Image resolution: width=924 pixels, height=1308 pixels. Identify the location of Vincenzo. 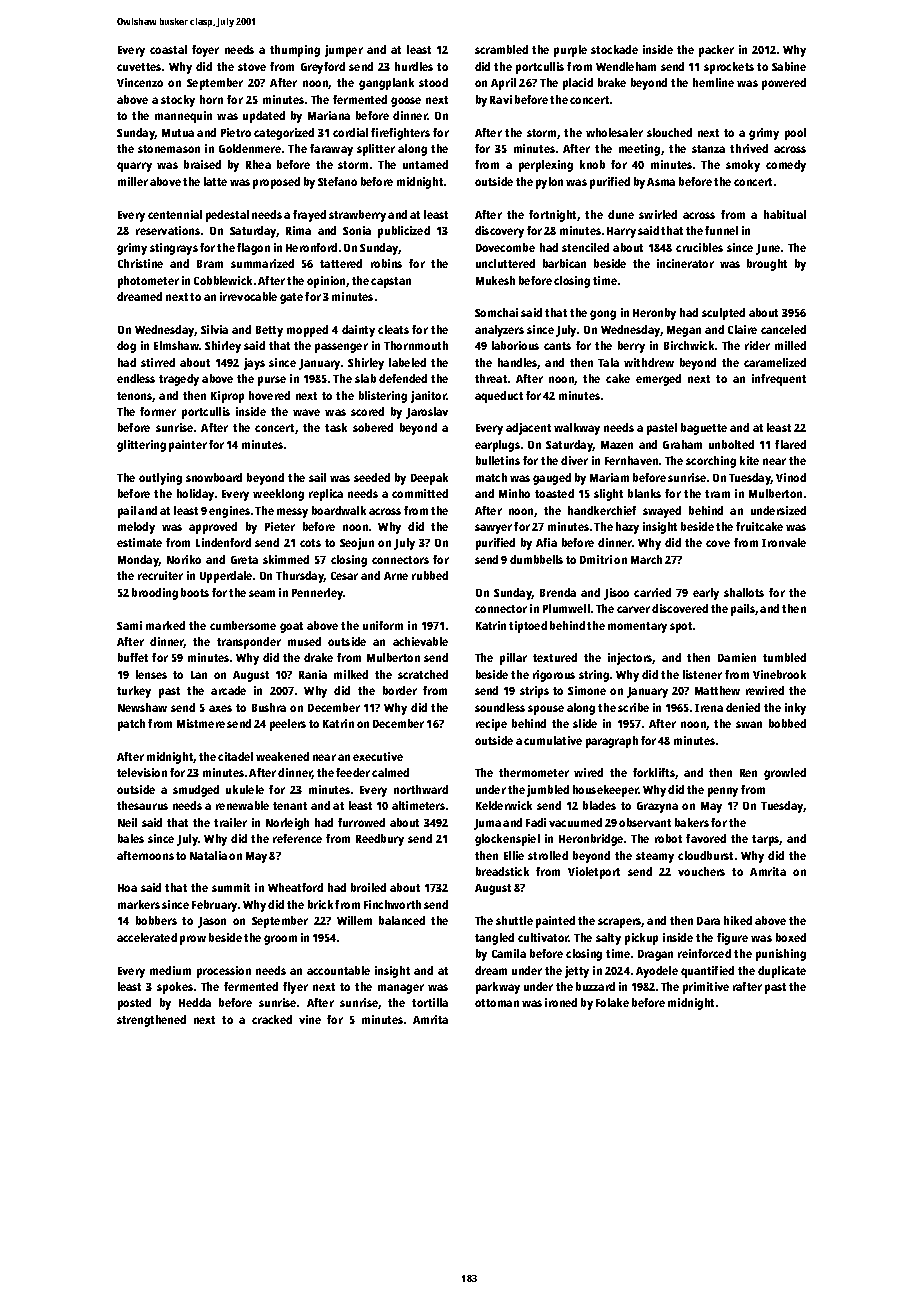
(140, 82).
